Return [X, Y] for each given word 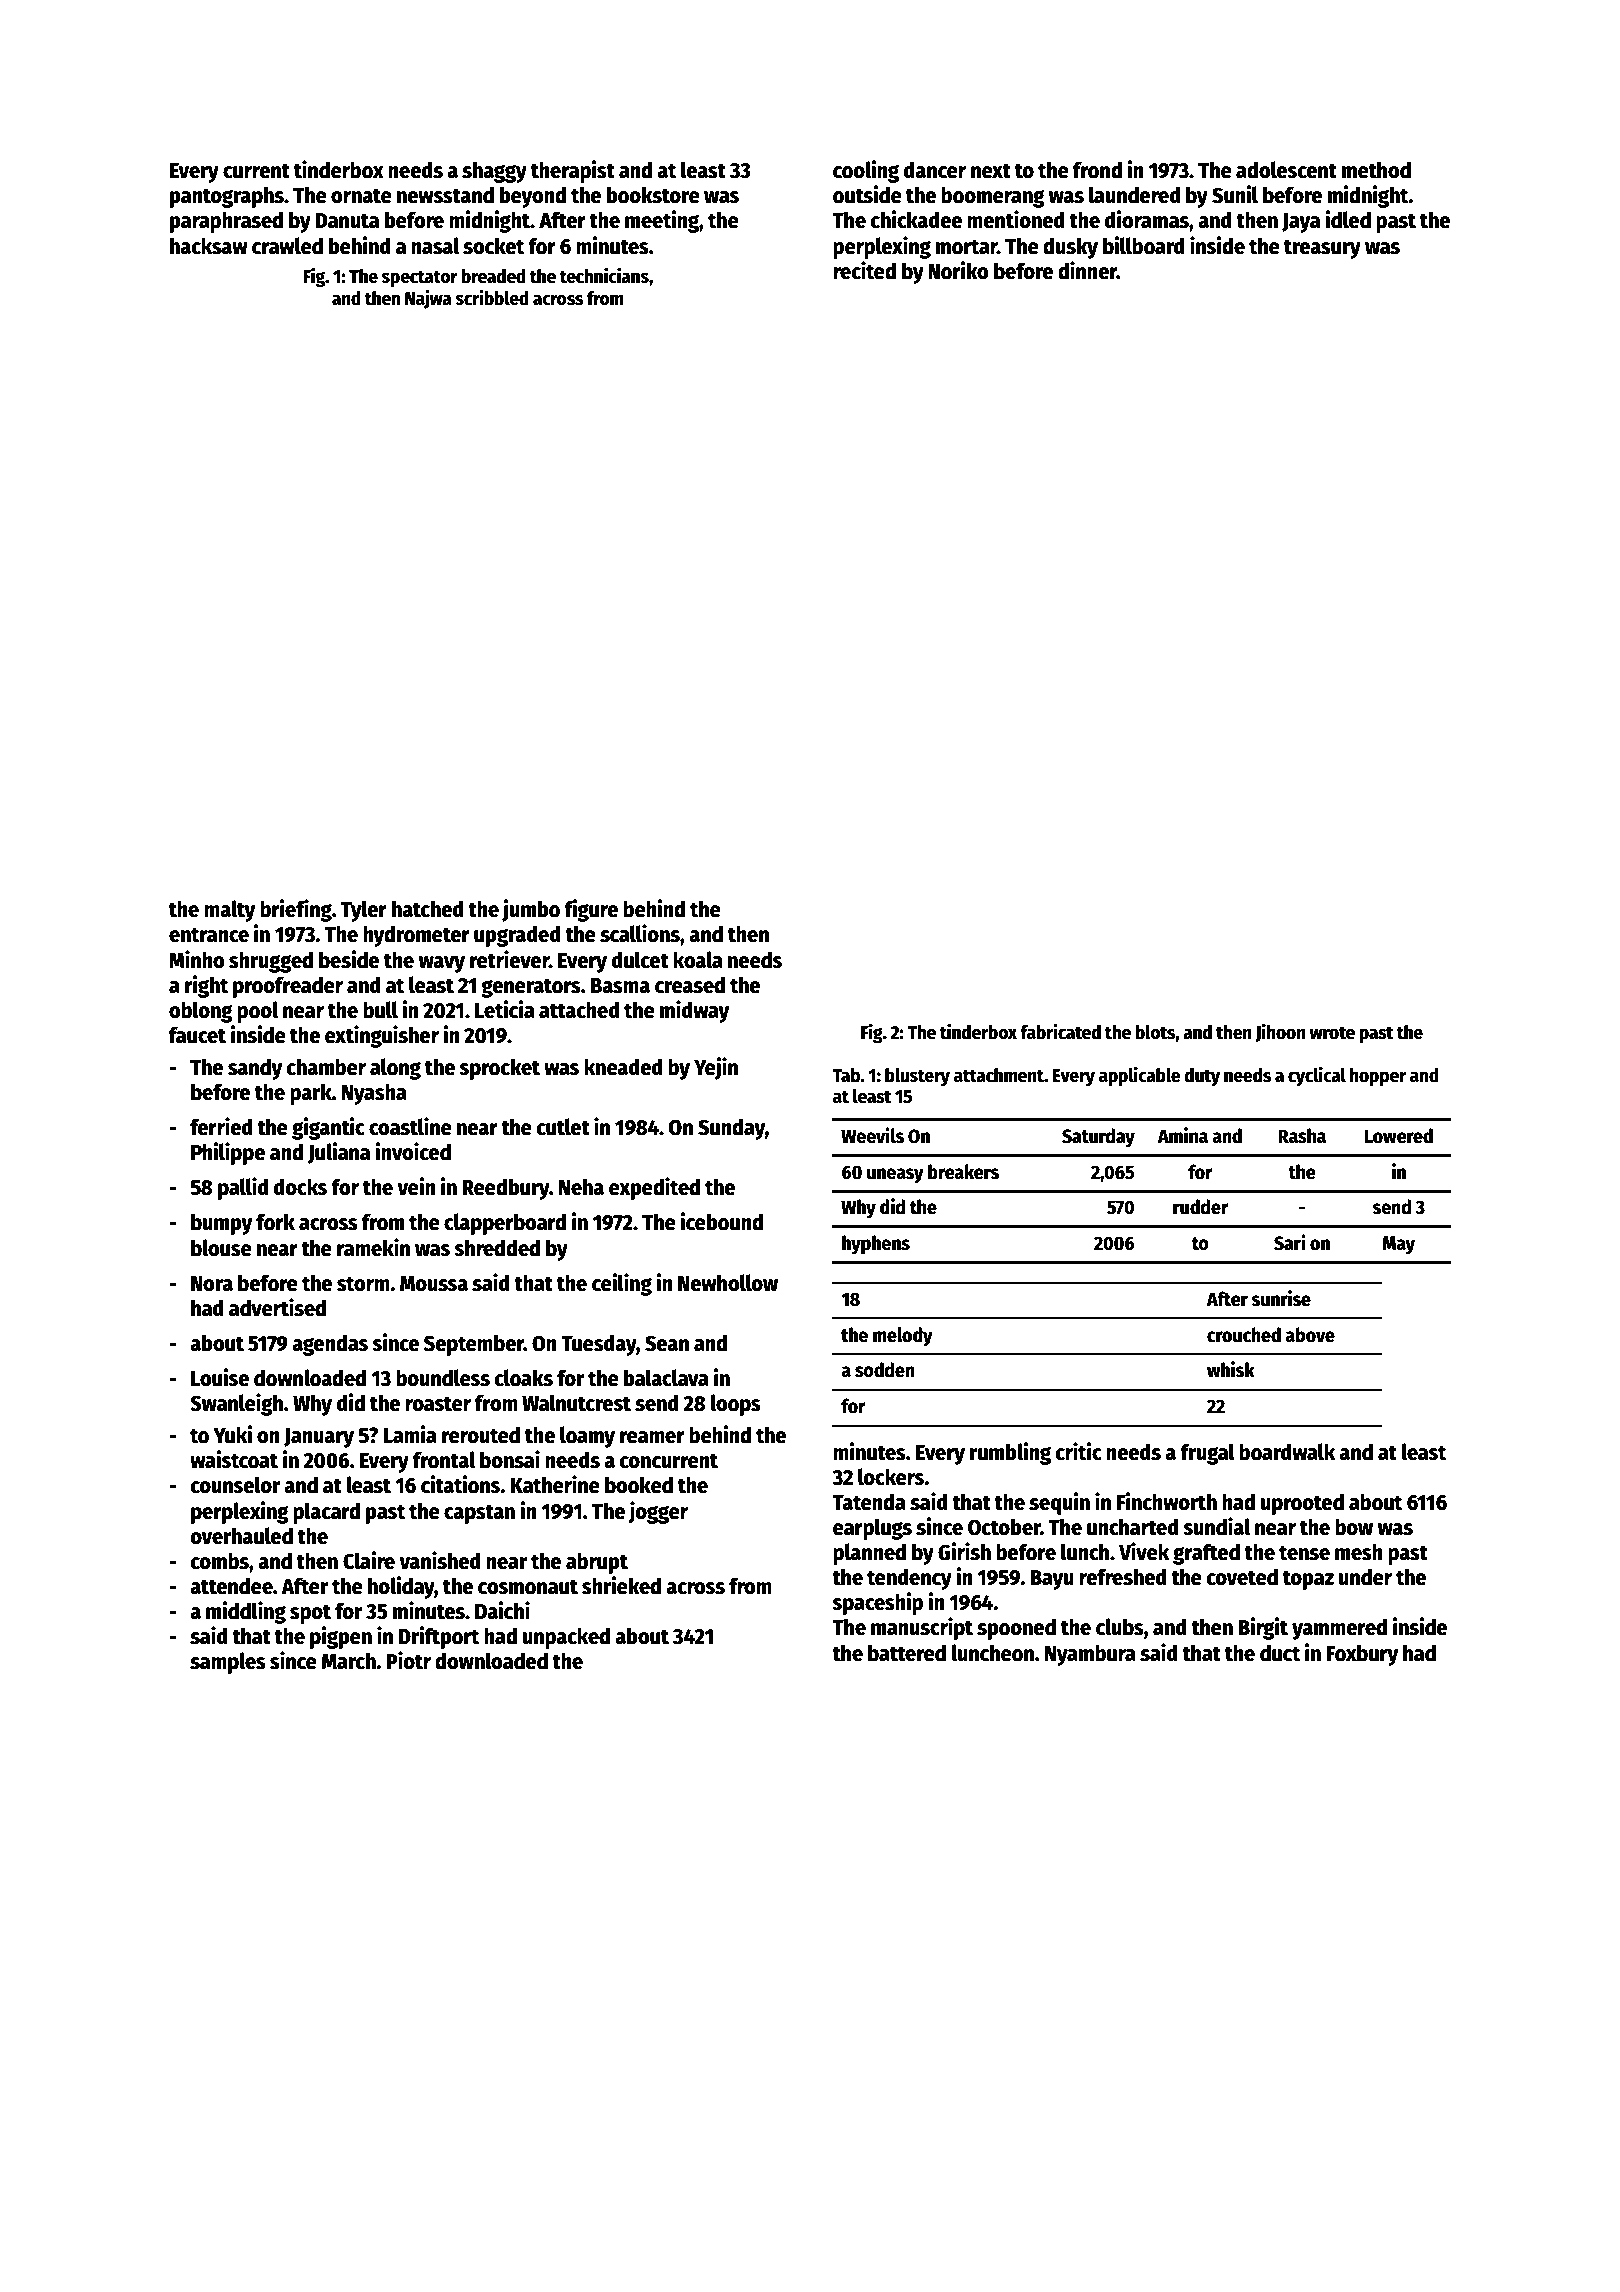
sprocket [499, 1069]
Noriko [958, 270]
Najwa [428, 299]
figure [591, 910]
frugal [1207, 1454]
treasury [1322, 249]
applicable [1140, 1076]
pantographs [227, 197]
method [1376, 170]
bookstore [653, 195]
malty [229, 911]
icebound [721, 1221]
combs [219, 1561]
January [319, 1438]
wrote [1332, 1033]
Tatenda [869, 1502]
